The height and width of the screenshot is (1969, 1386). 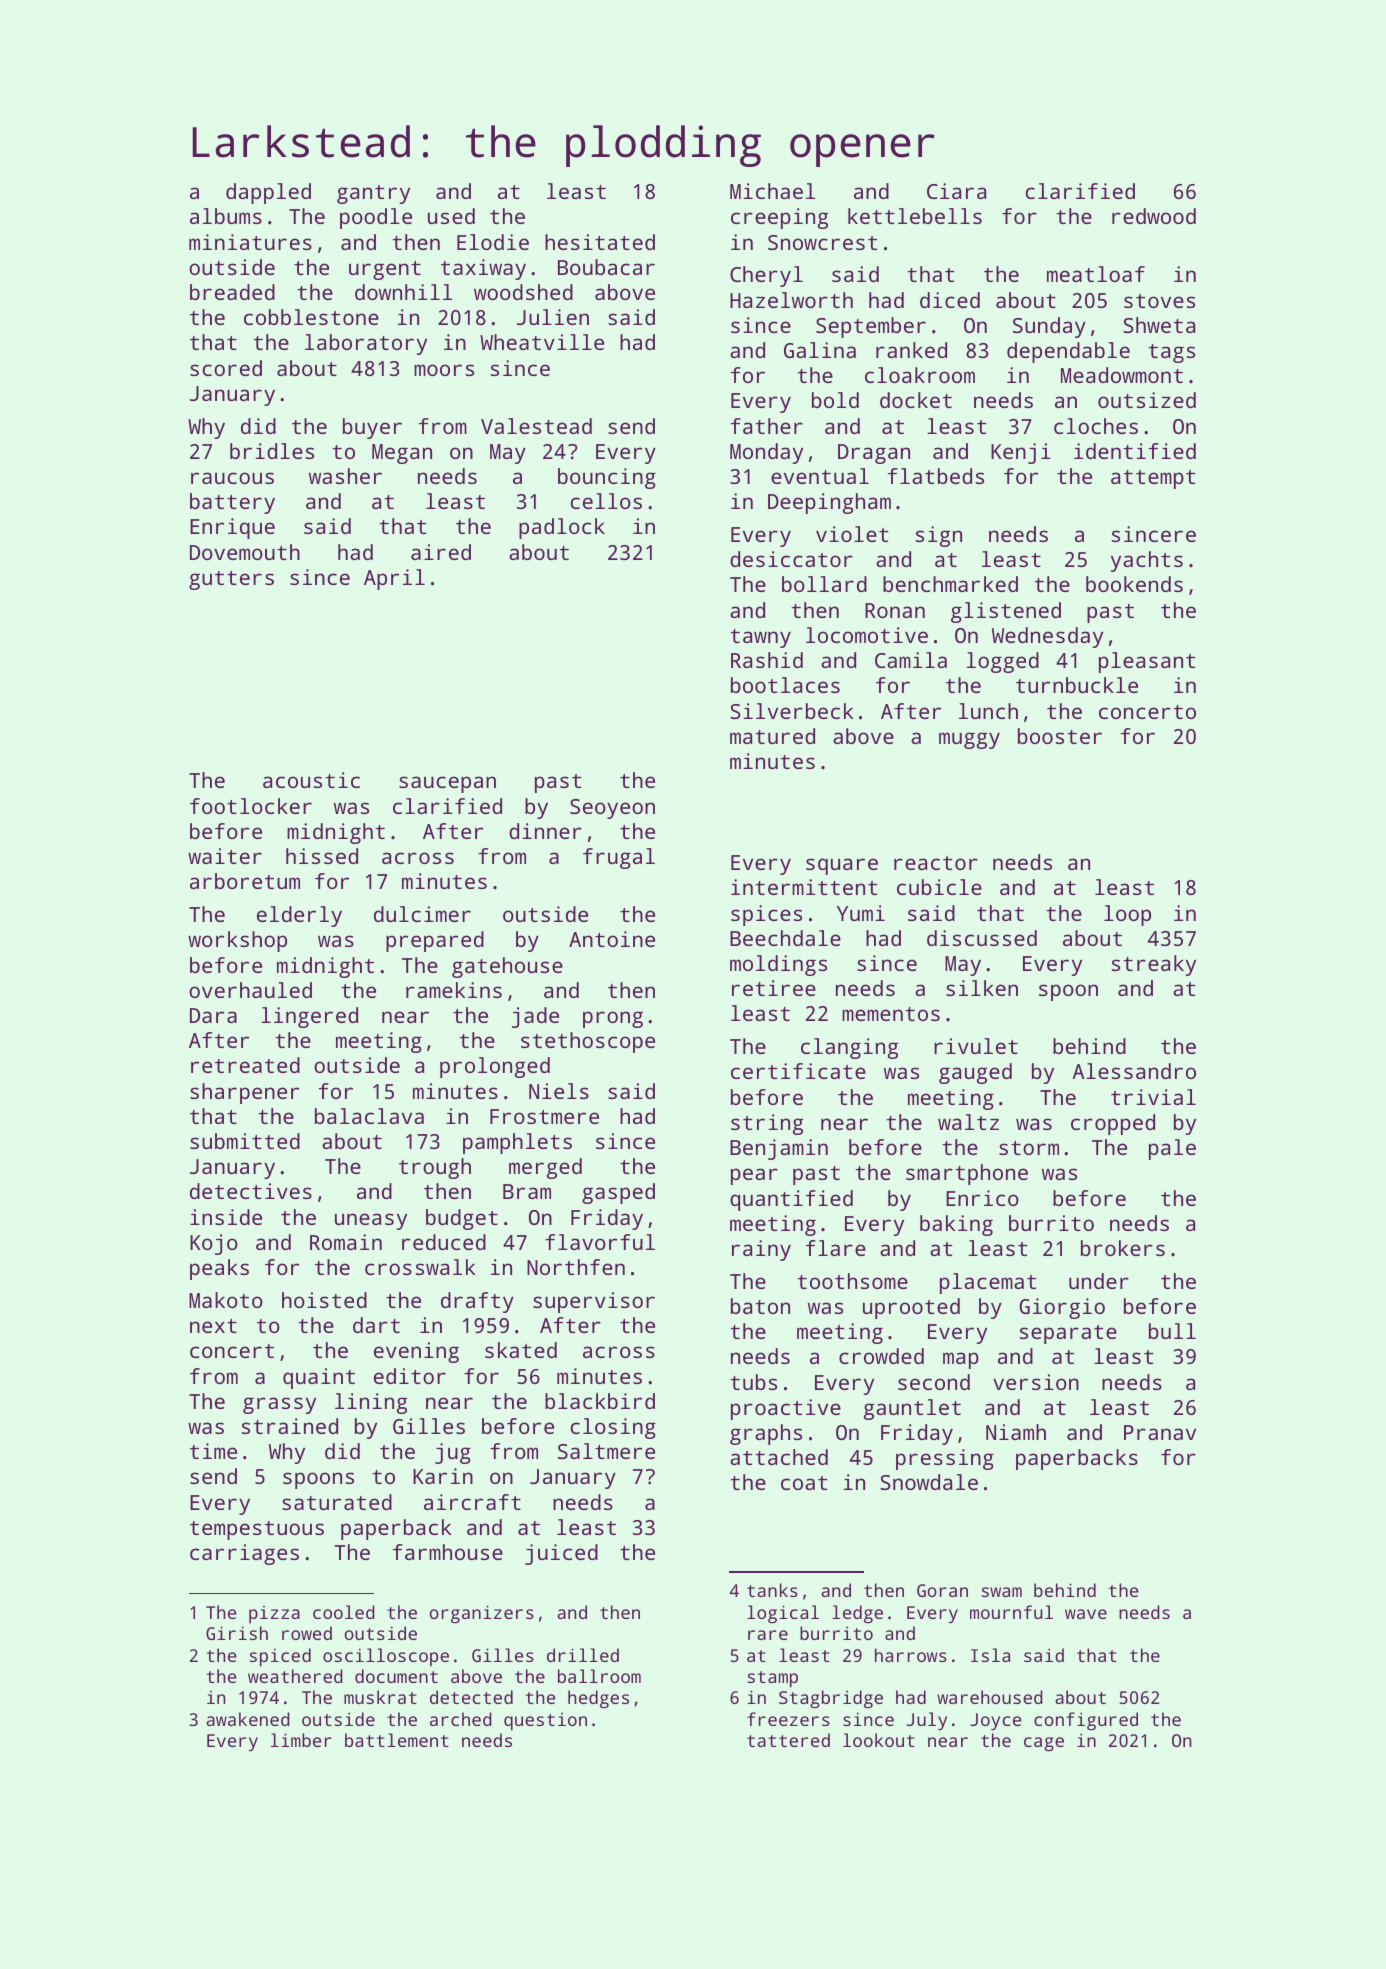 What do you see at coordinates (982, 1198) in the screenshot?
I see `Enrico` at bounding box center [982, 1198].
